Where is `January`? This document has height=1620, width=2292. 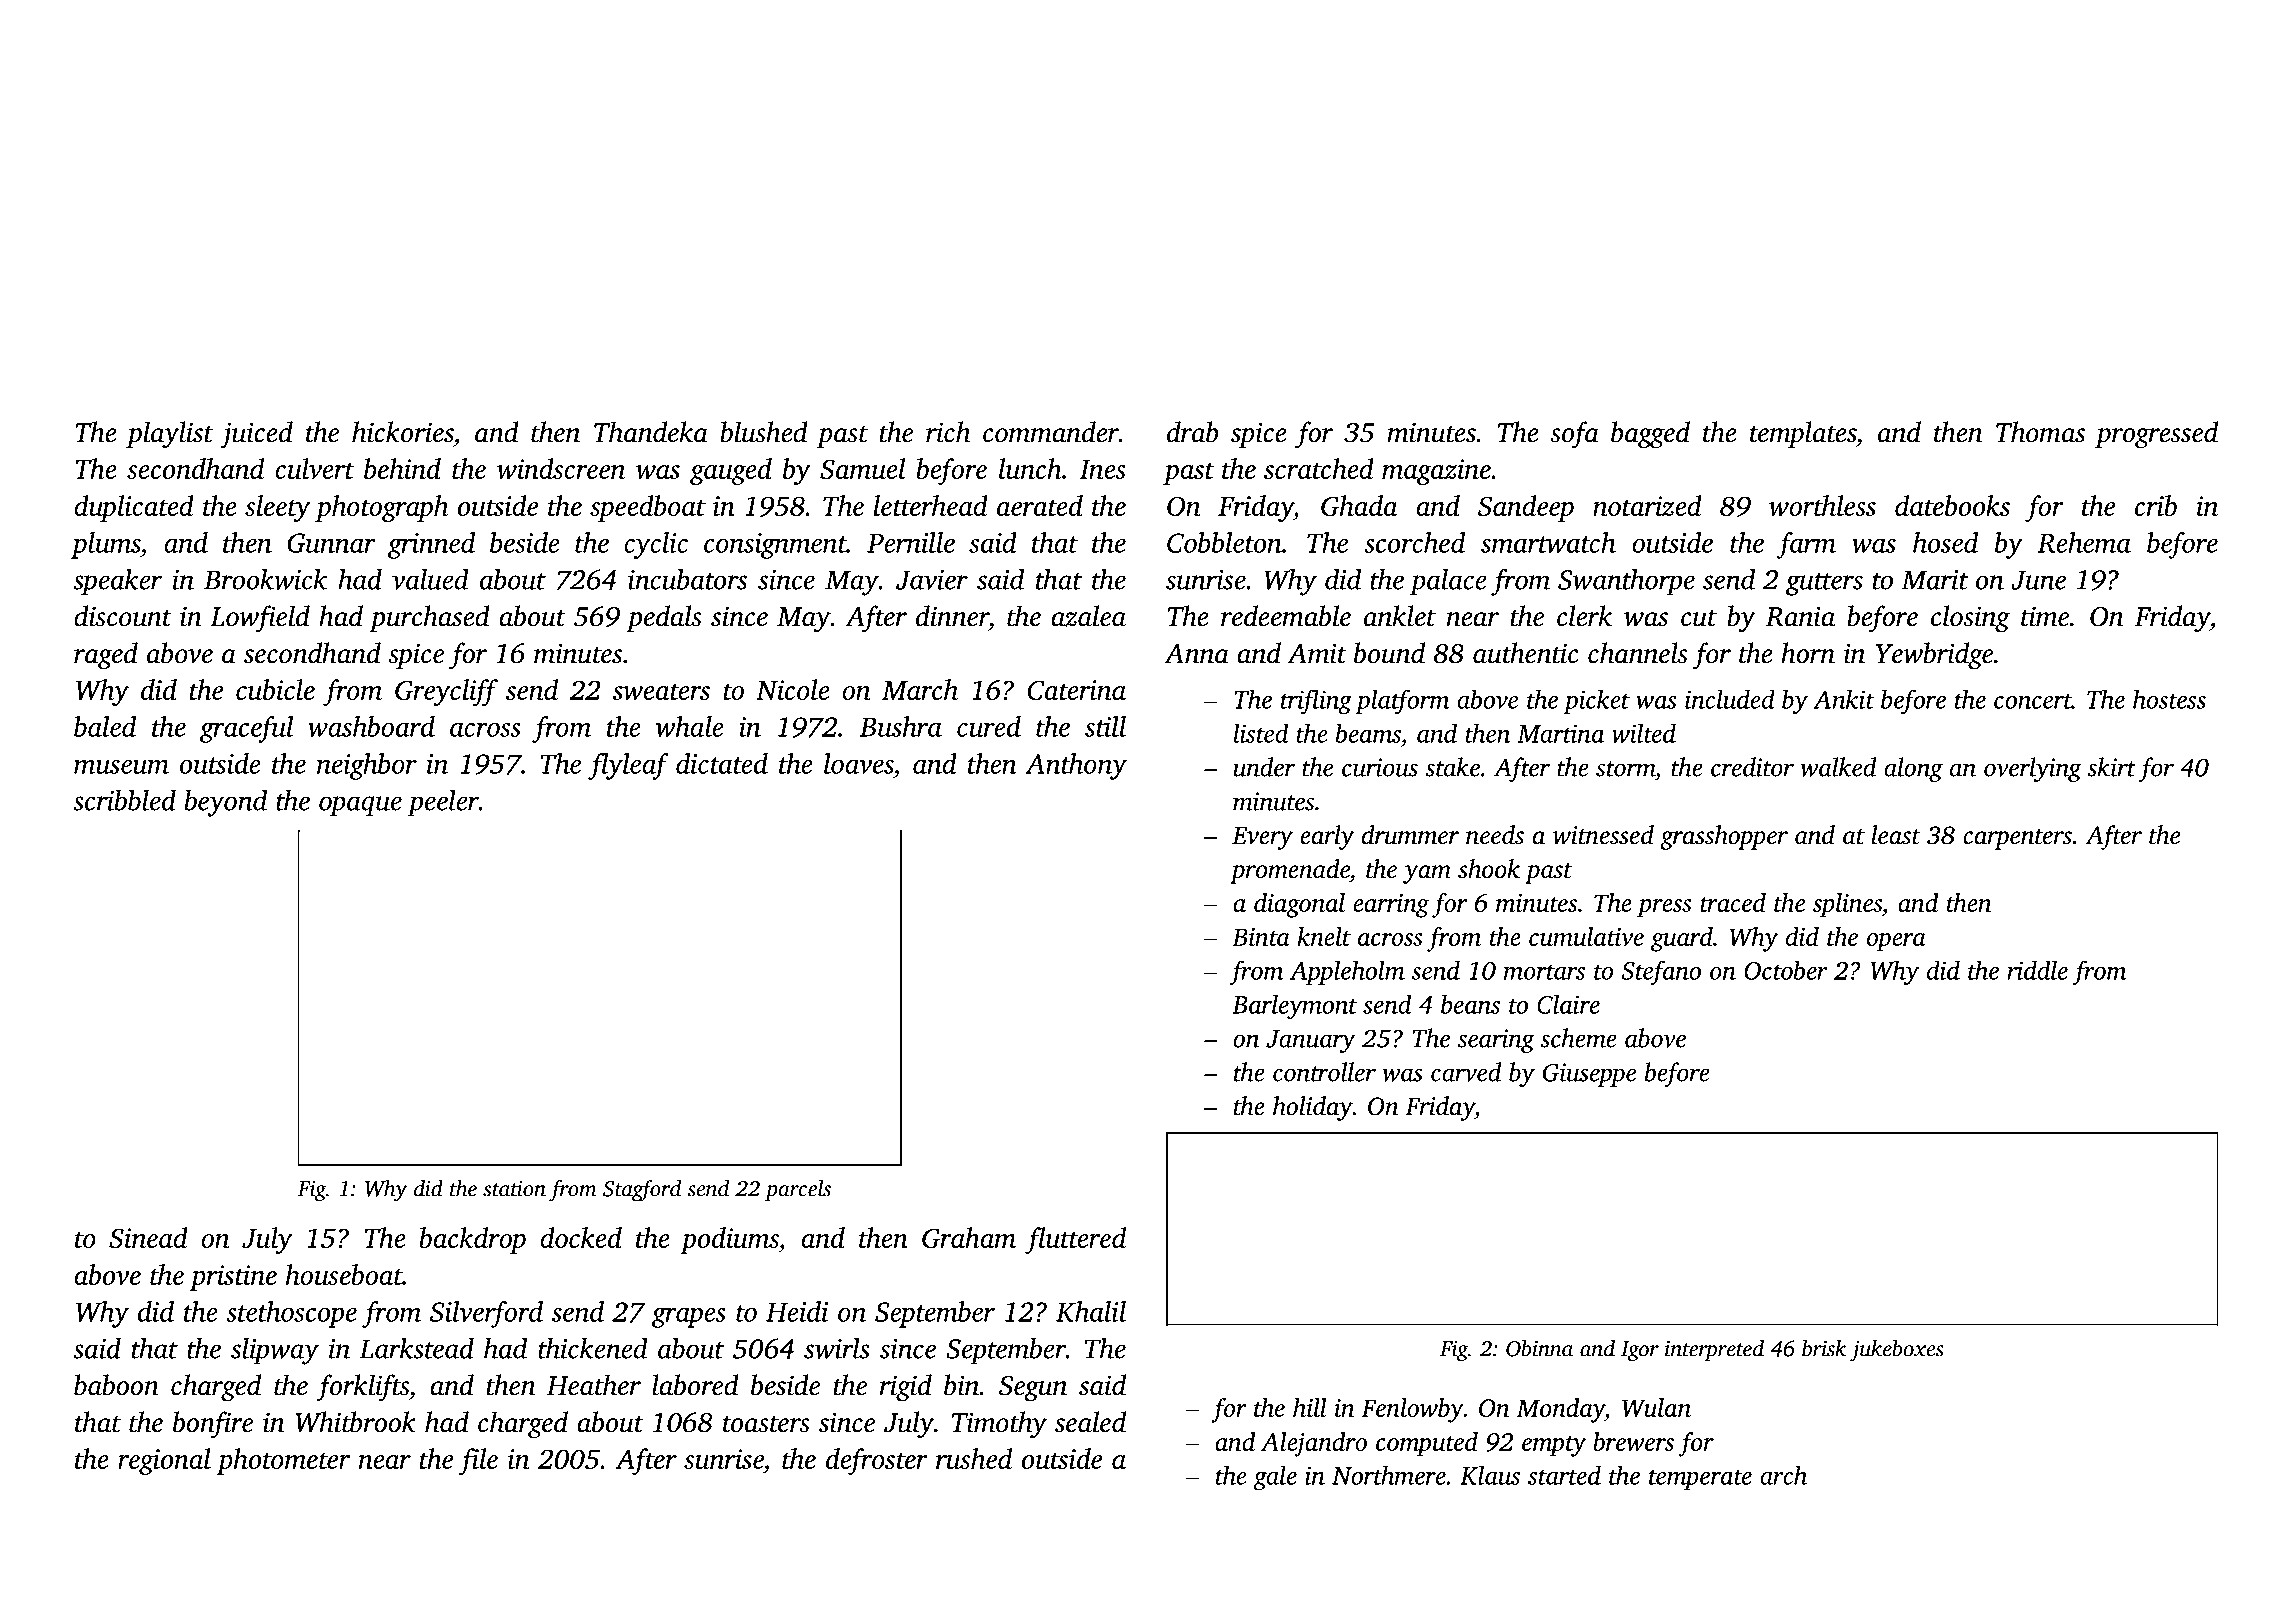
January is located at coordinates (1311, 1041).
